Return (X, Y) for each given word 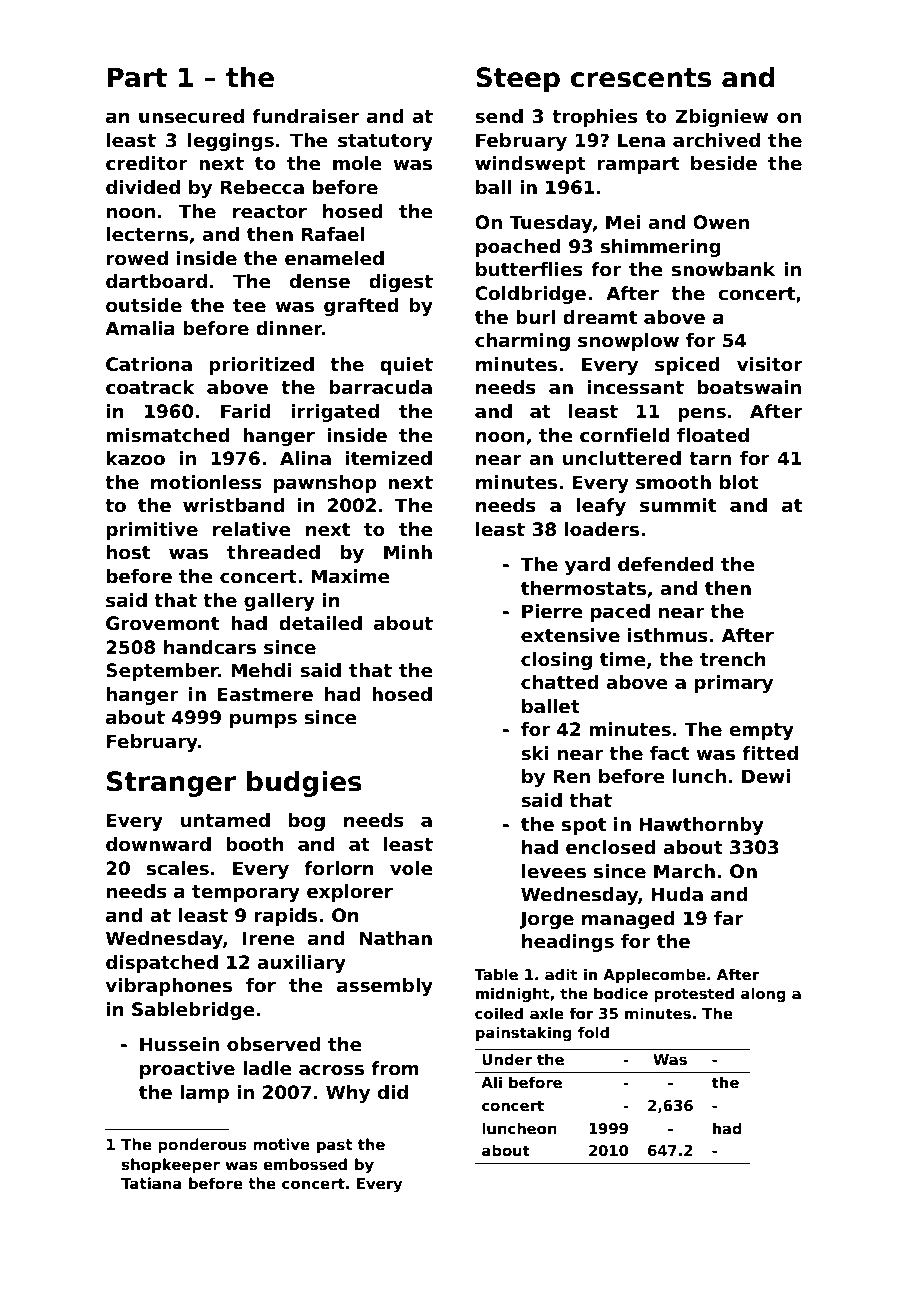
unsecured (191, 116)
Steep (518, 80)
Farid (246, 411)
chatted (560, 682)
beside (724, 163)
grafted (361, 307)
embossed (305, 1164)
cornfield (625, 435)
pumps (263, 720)
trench (733, 659)
